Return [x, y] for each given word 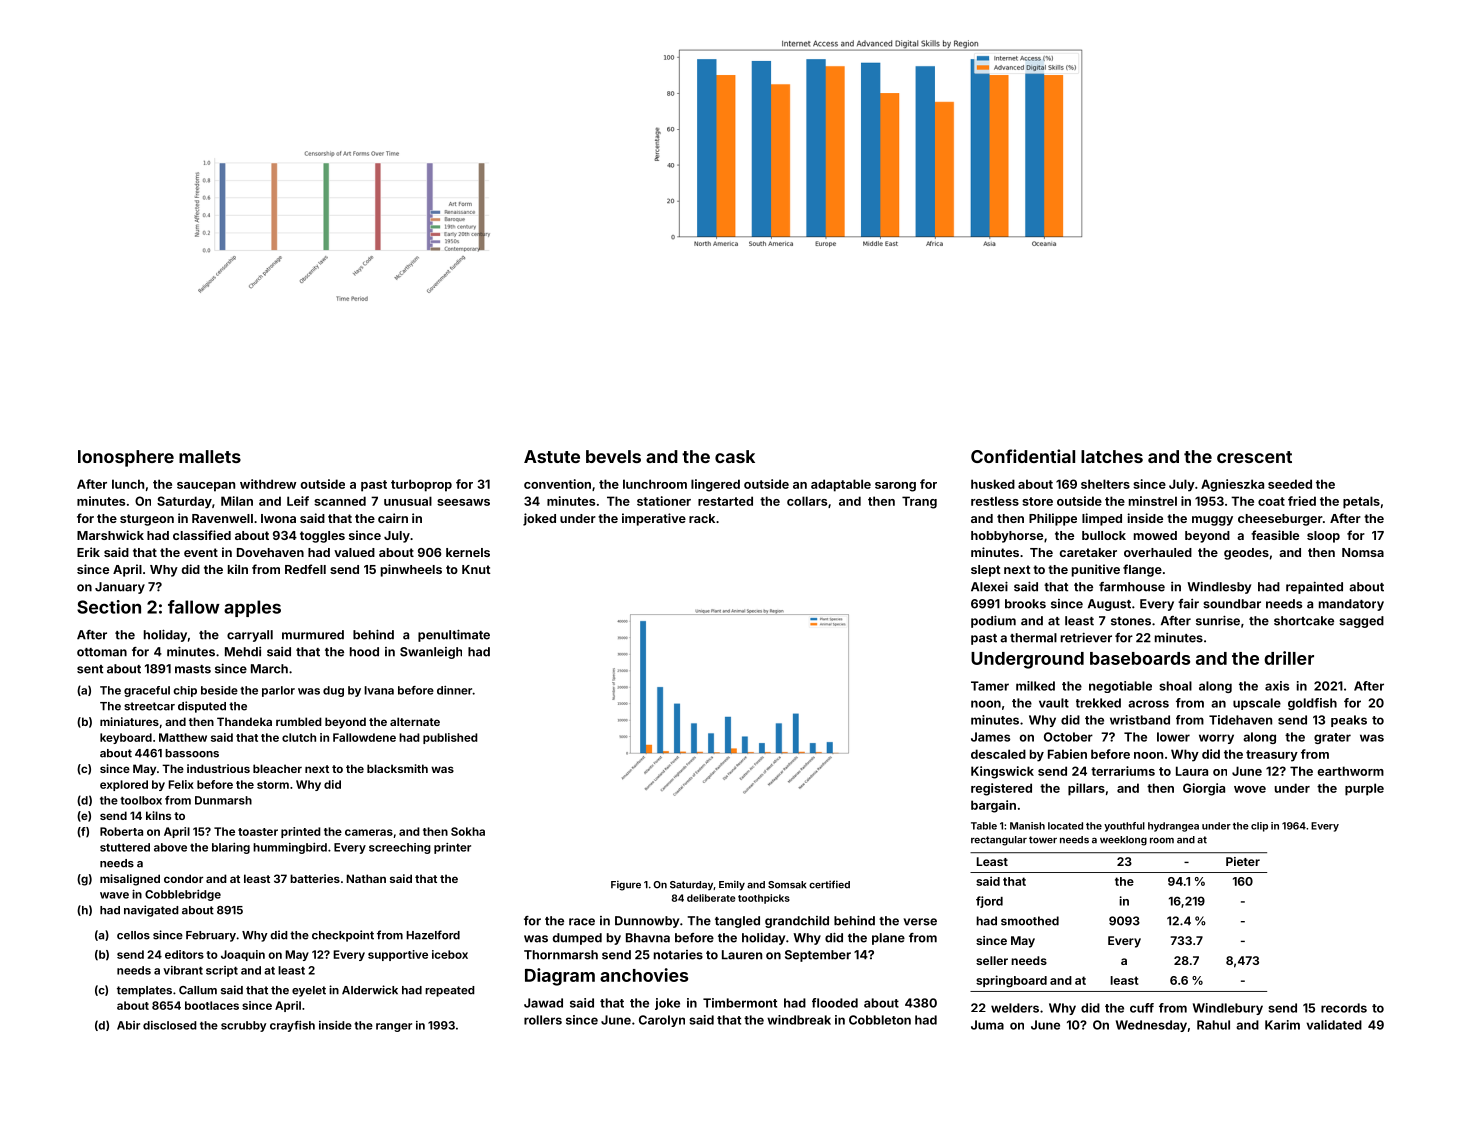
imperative [654, 519]
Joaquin [243, 955]
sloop [1323, 537]
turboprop [421, 485]
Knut [476, 569]
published [450, 738]
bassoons [192, 753]
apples [252, 608]
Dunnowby [647, 922]
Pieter [1243, 861]
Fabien [1067, 754]
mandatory [1351, 605]
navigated [151, 911]
